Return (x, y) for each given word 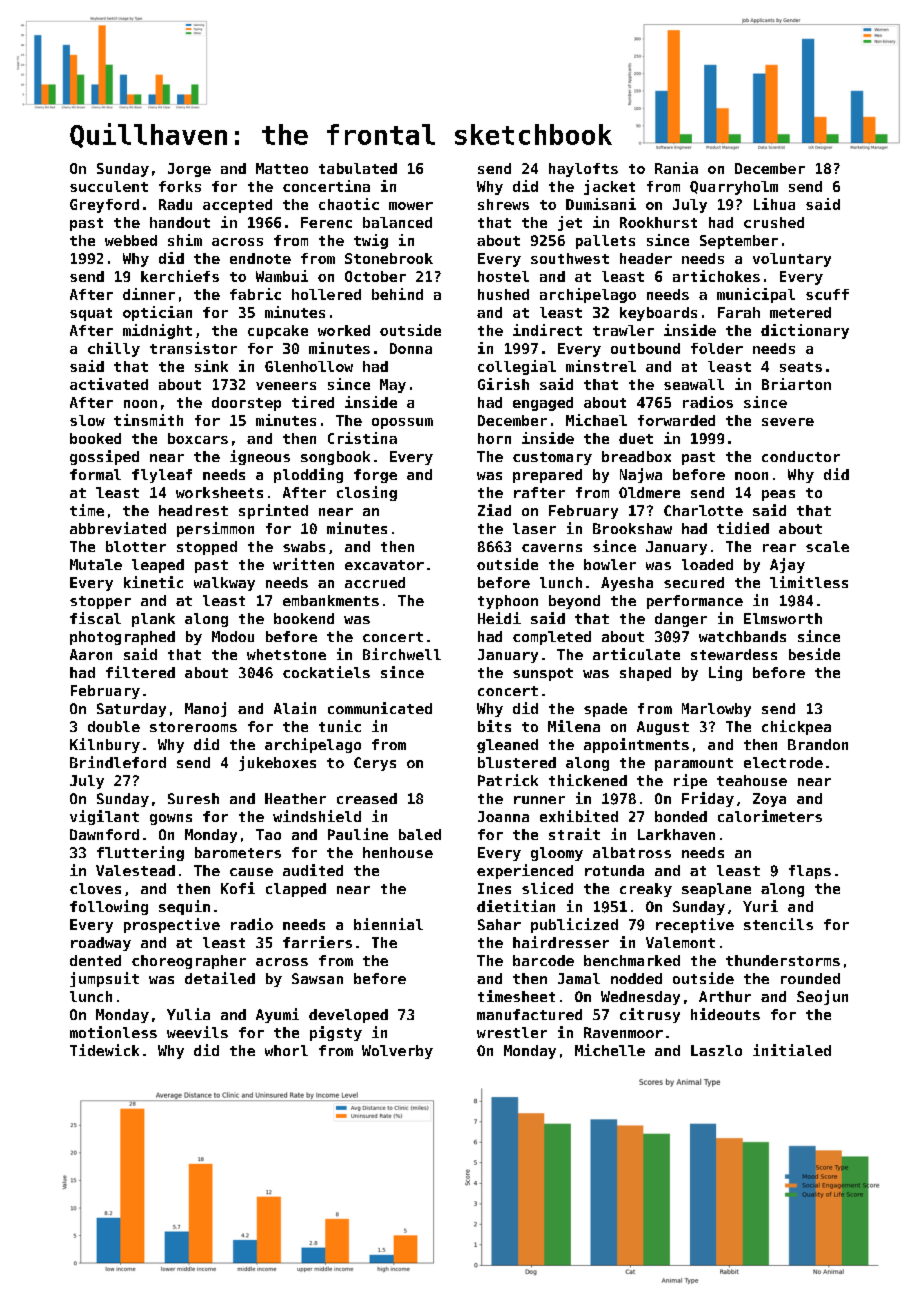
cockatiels (326, 672)
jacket (609, 187)
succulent (109, 186)
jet (570, 223)
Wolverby (397, 1052)
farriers (317, 942)
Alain (295, 708)
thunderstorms (783, 960)
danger (681, 620)
